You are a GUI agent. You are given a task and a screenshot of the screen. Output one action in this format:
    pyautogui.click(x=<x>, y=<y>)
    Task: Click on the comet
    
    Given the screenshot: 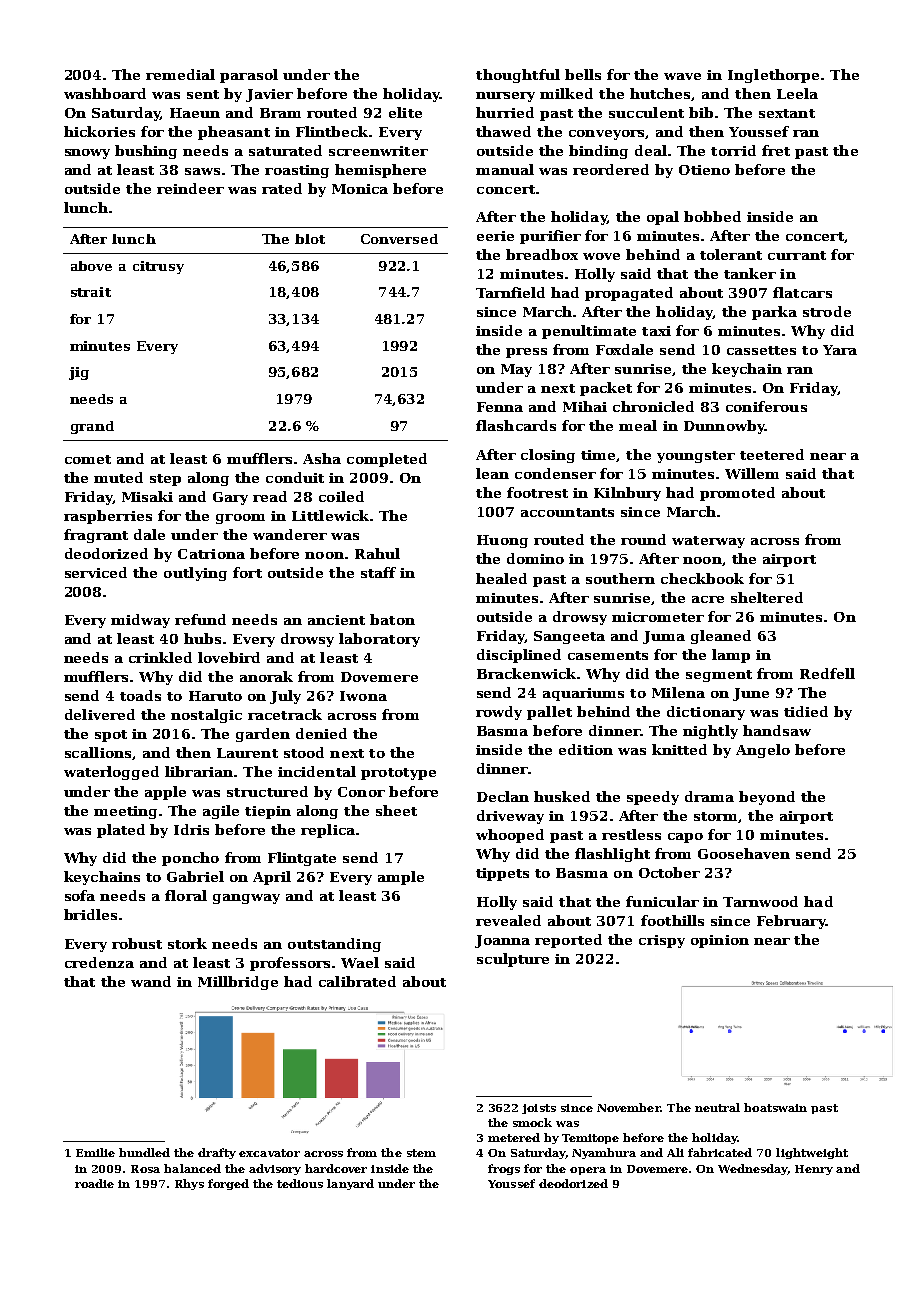 What is the action you would take?
    pyautogui.click(x=88, y=459)
